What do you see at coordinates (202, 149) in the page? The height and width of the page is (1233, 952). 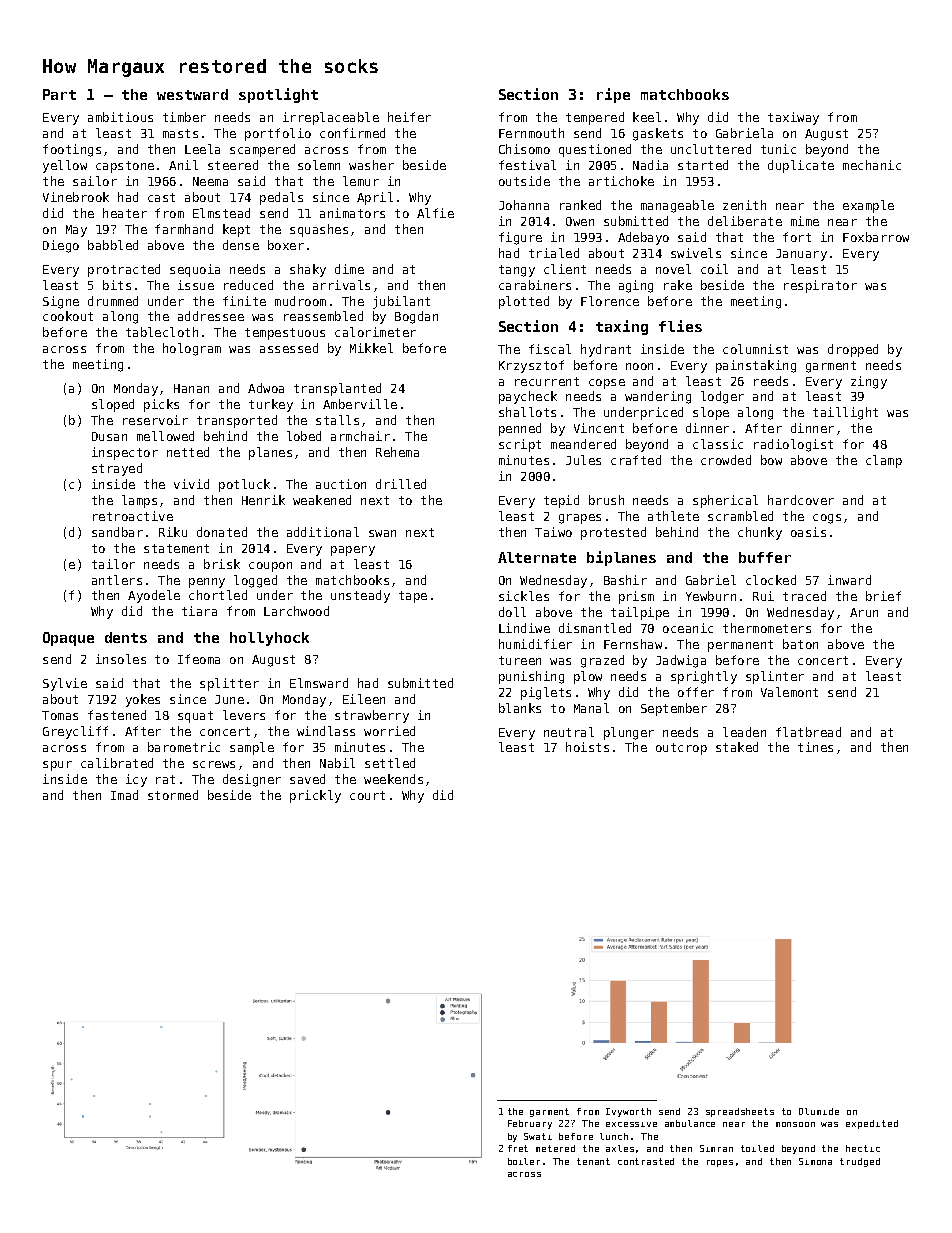 I see `Leela` at bounding box center [202, 149].
